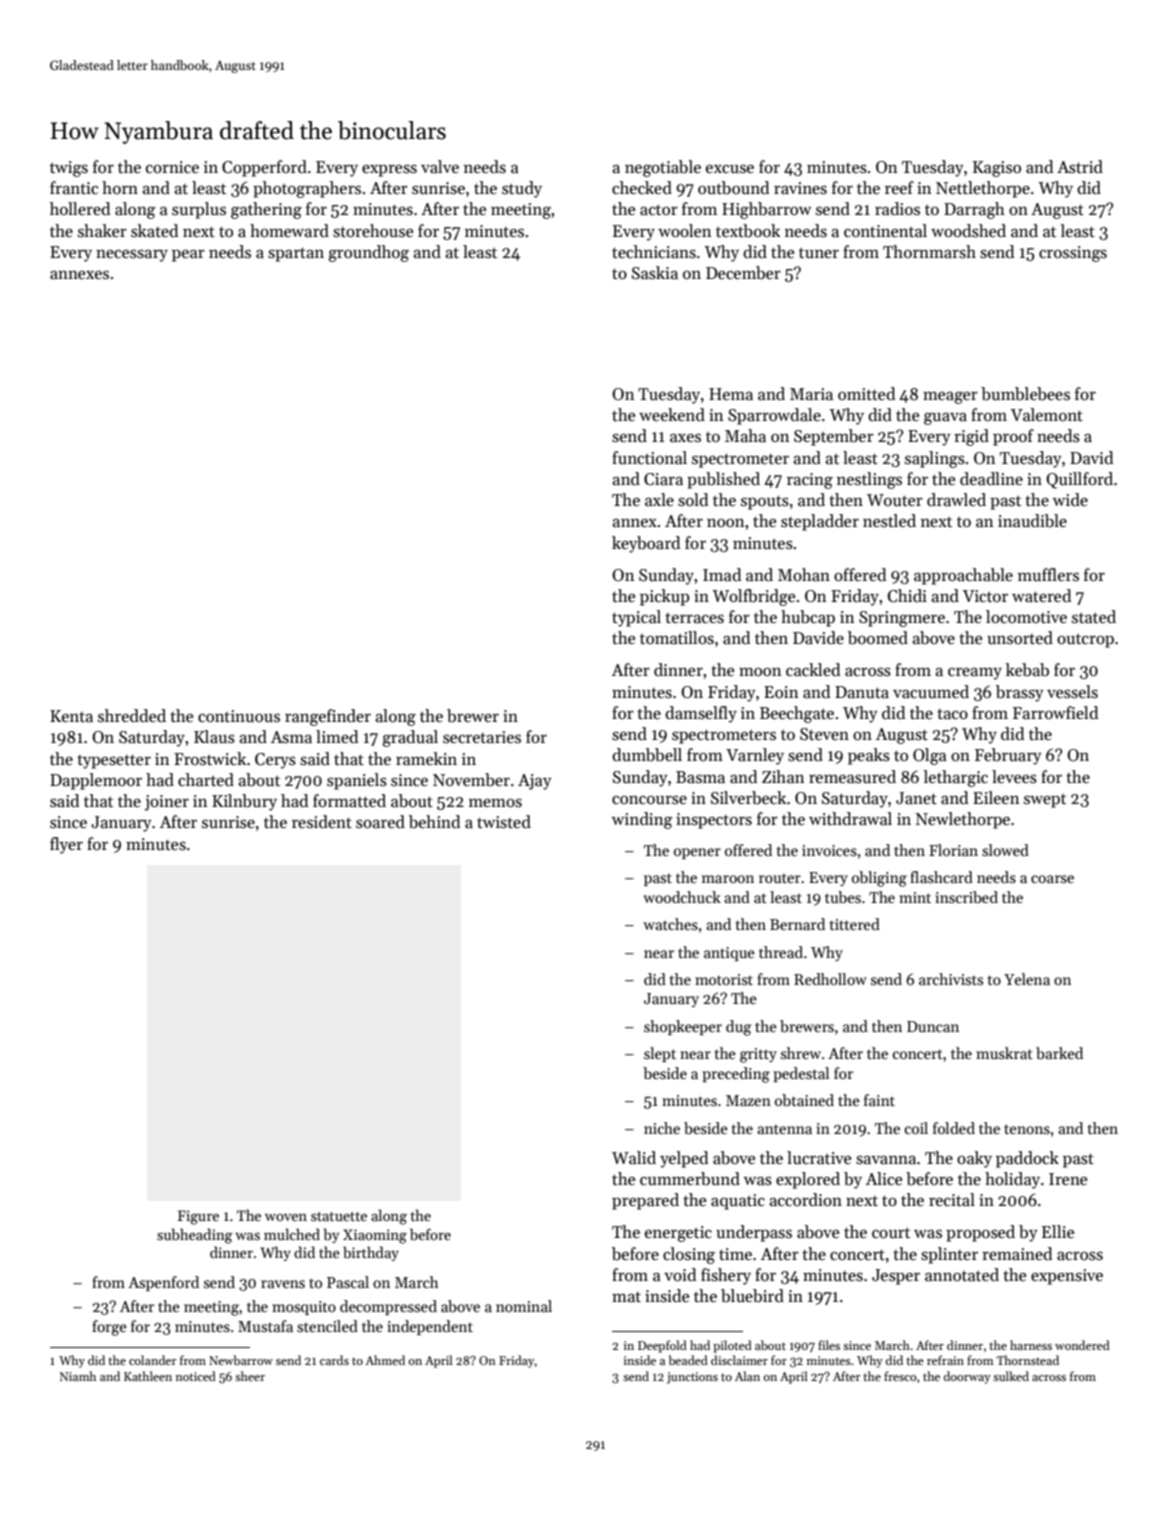 The width and height of the page is (1171, 1516). What do you see at coordinates (1020, 693) in the page?
I see `brassy` at bounding box center [1020, 693].
